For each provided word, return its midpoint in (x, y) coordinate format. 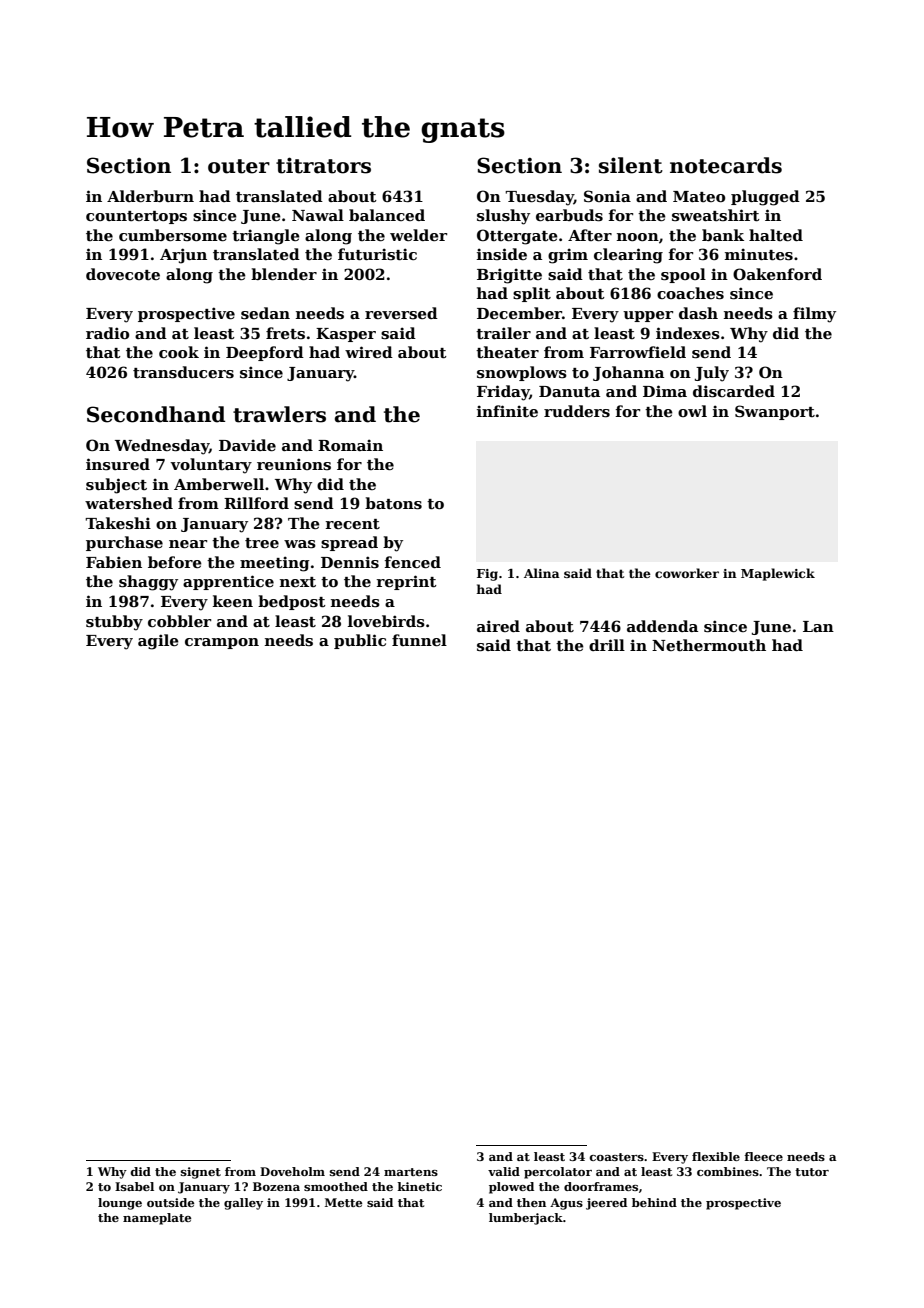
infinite (507, 411)
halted (776, 235)
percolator (558, 1173)
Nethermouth (709, 645)
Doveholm (292, 1171)
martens (411, 1172)
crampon (222, 643)
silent (631, 165)
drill (607, 645)
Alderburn (150, 196)
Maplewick (778, 574)
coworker (687, 573)
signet (201, 1173)
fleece (763, 1156)
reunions (294, 464)
